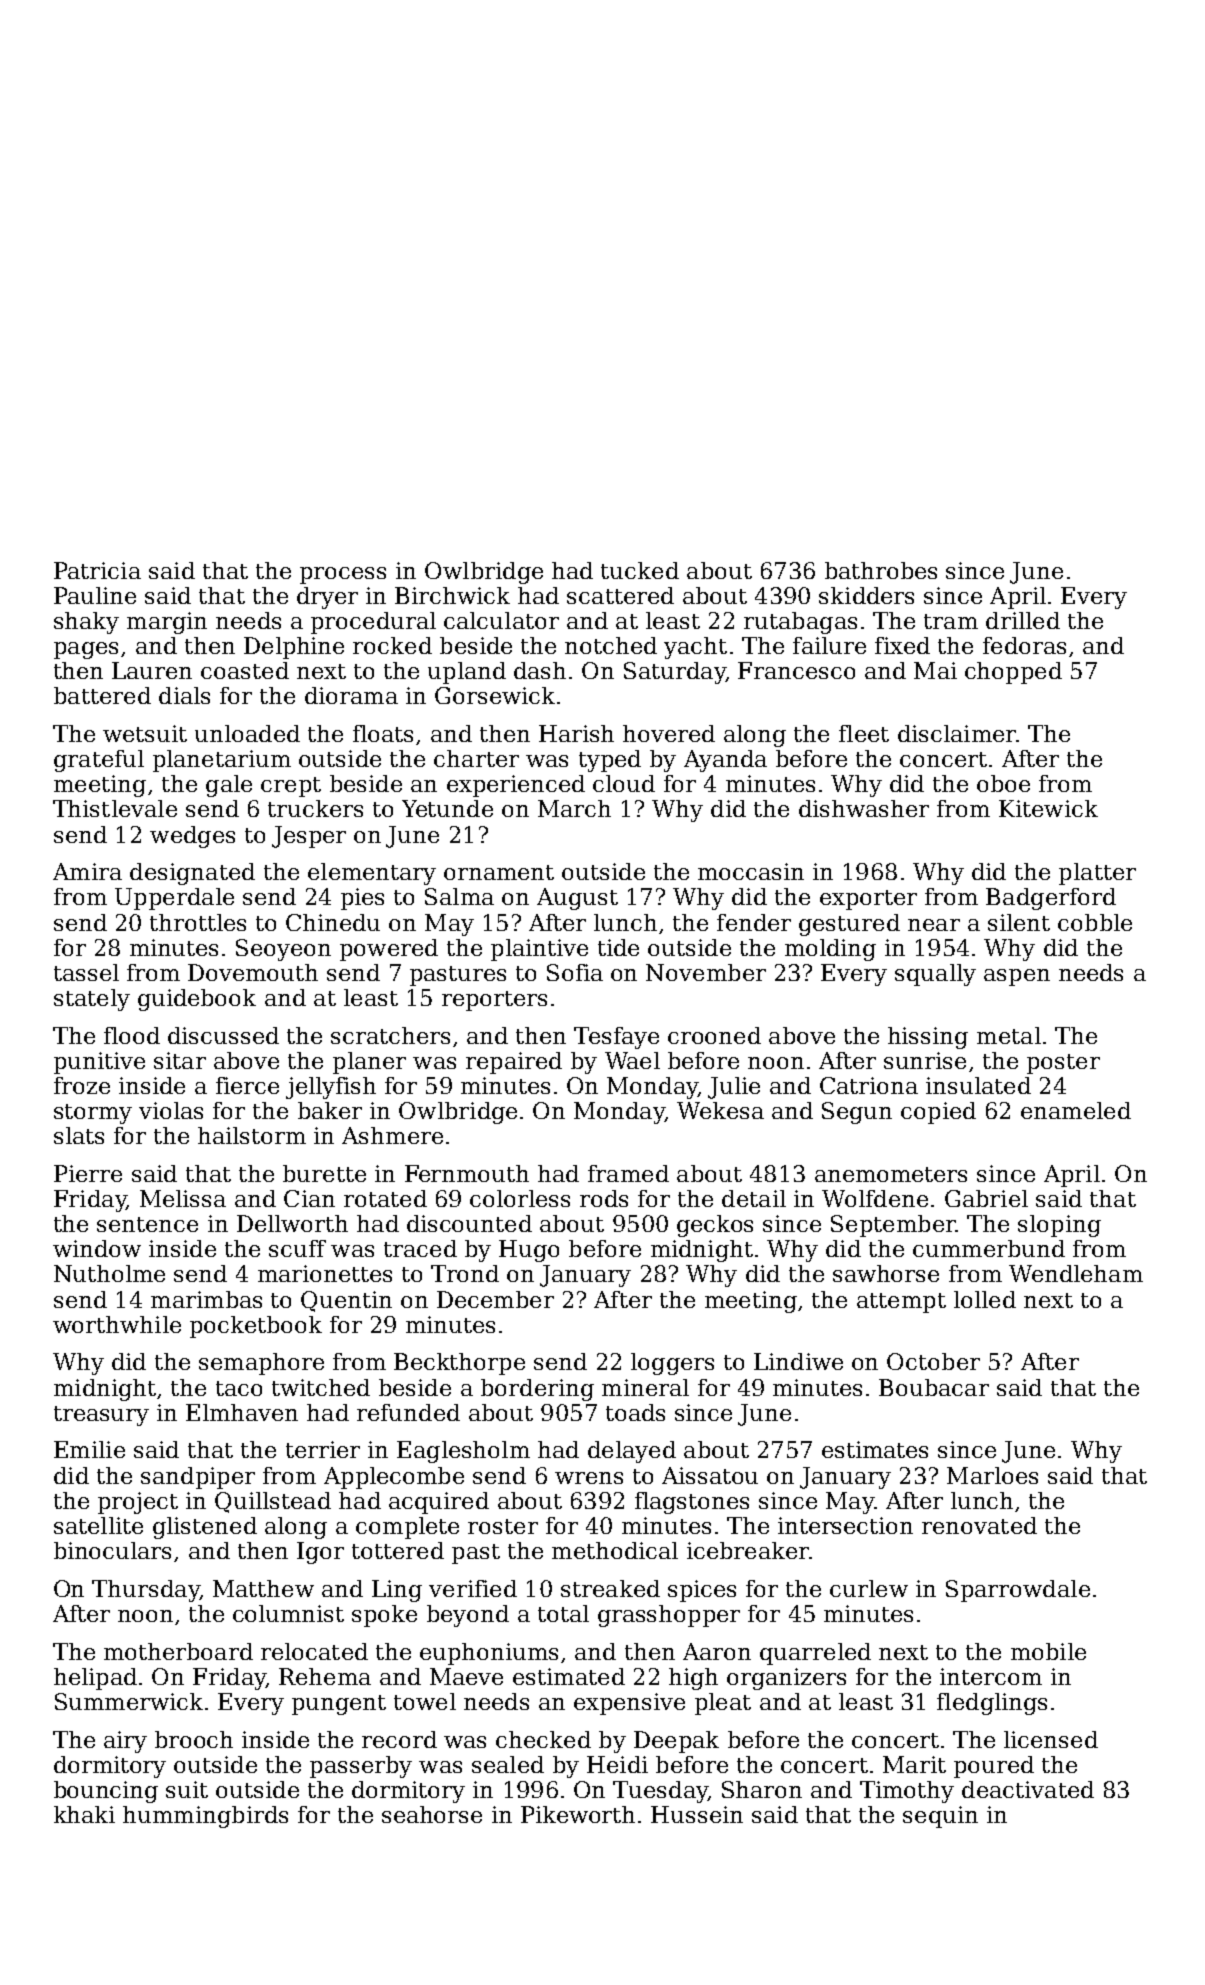 Image resolution: width=1205 pixels, height=1985 pixels. I want to click on Wekesa, so click(720, 1110).
